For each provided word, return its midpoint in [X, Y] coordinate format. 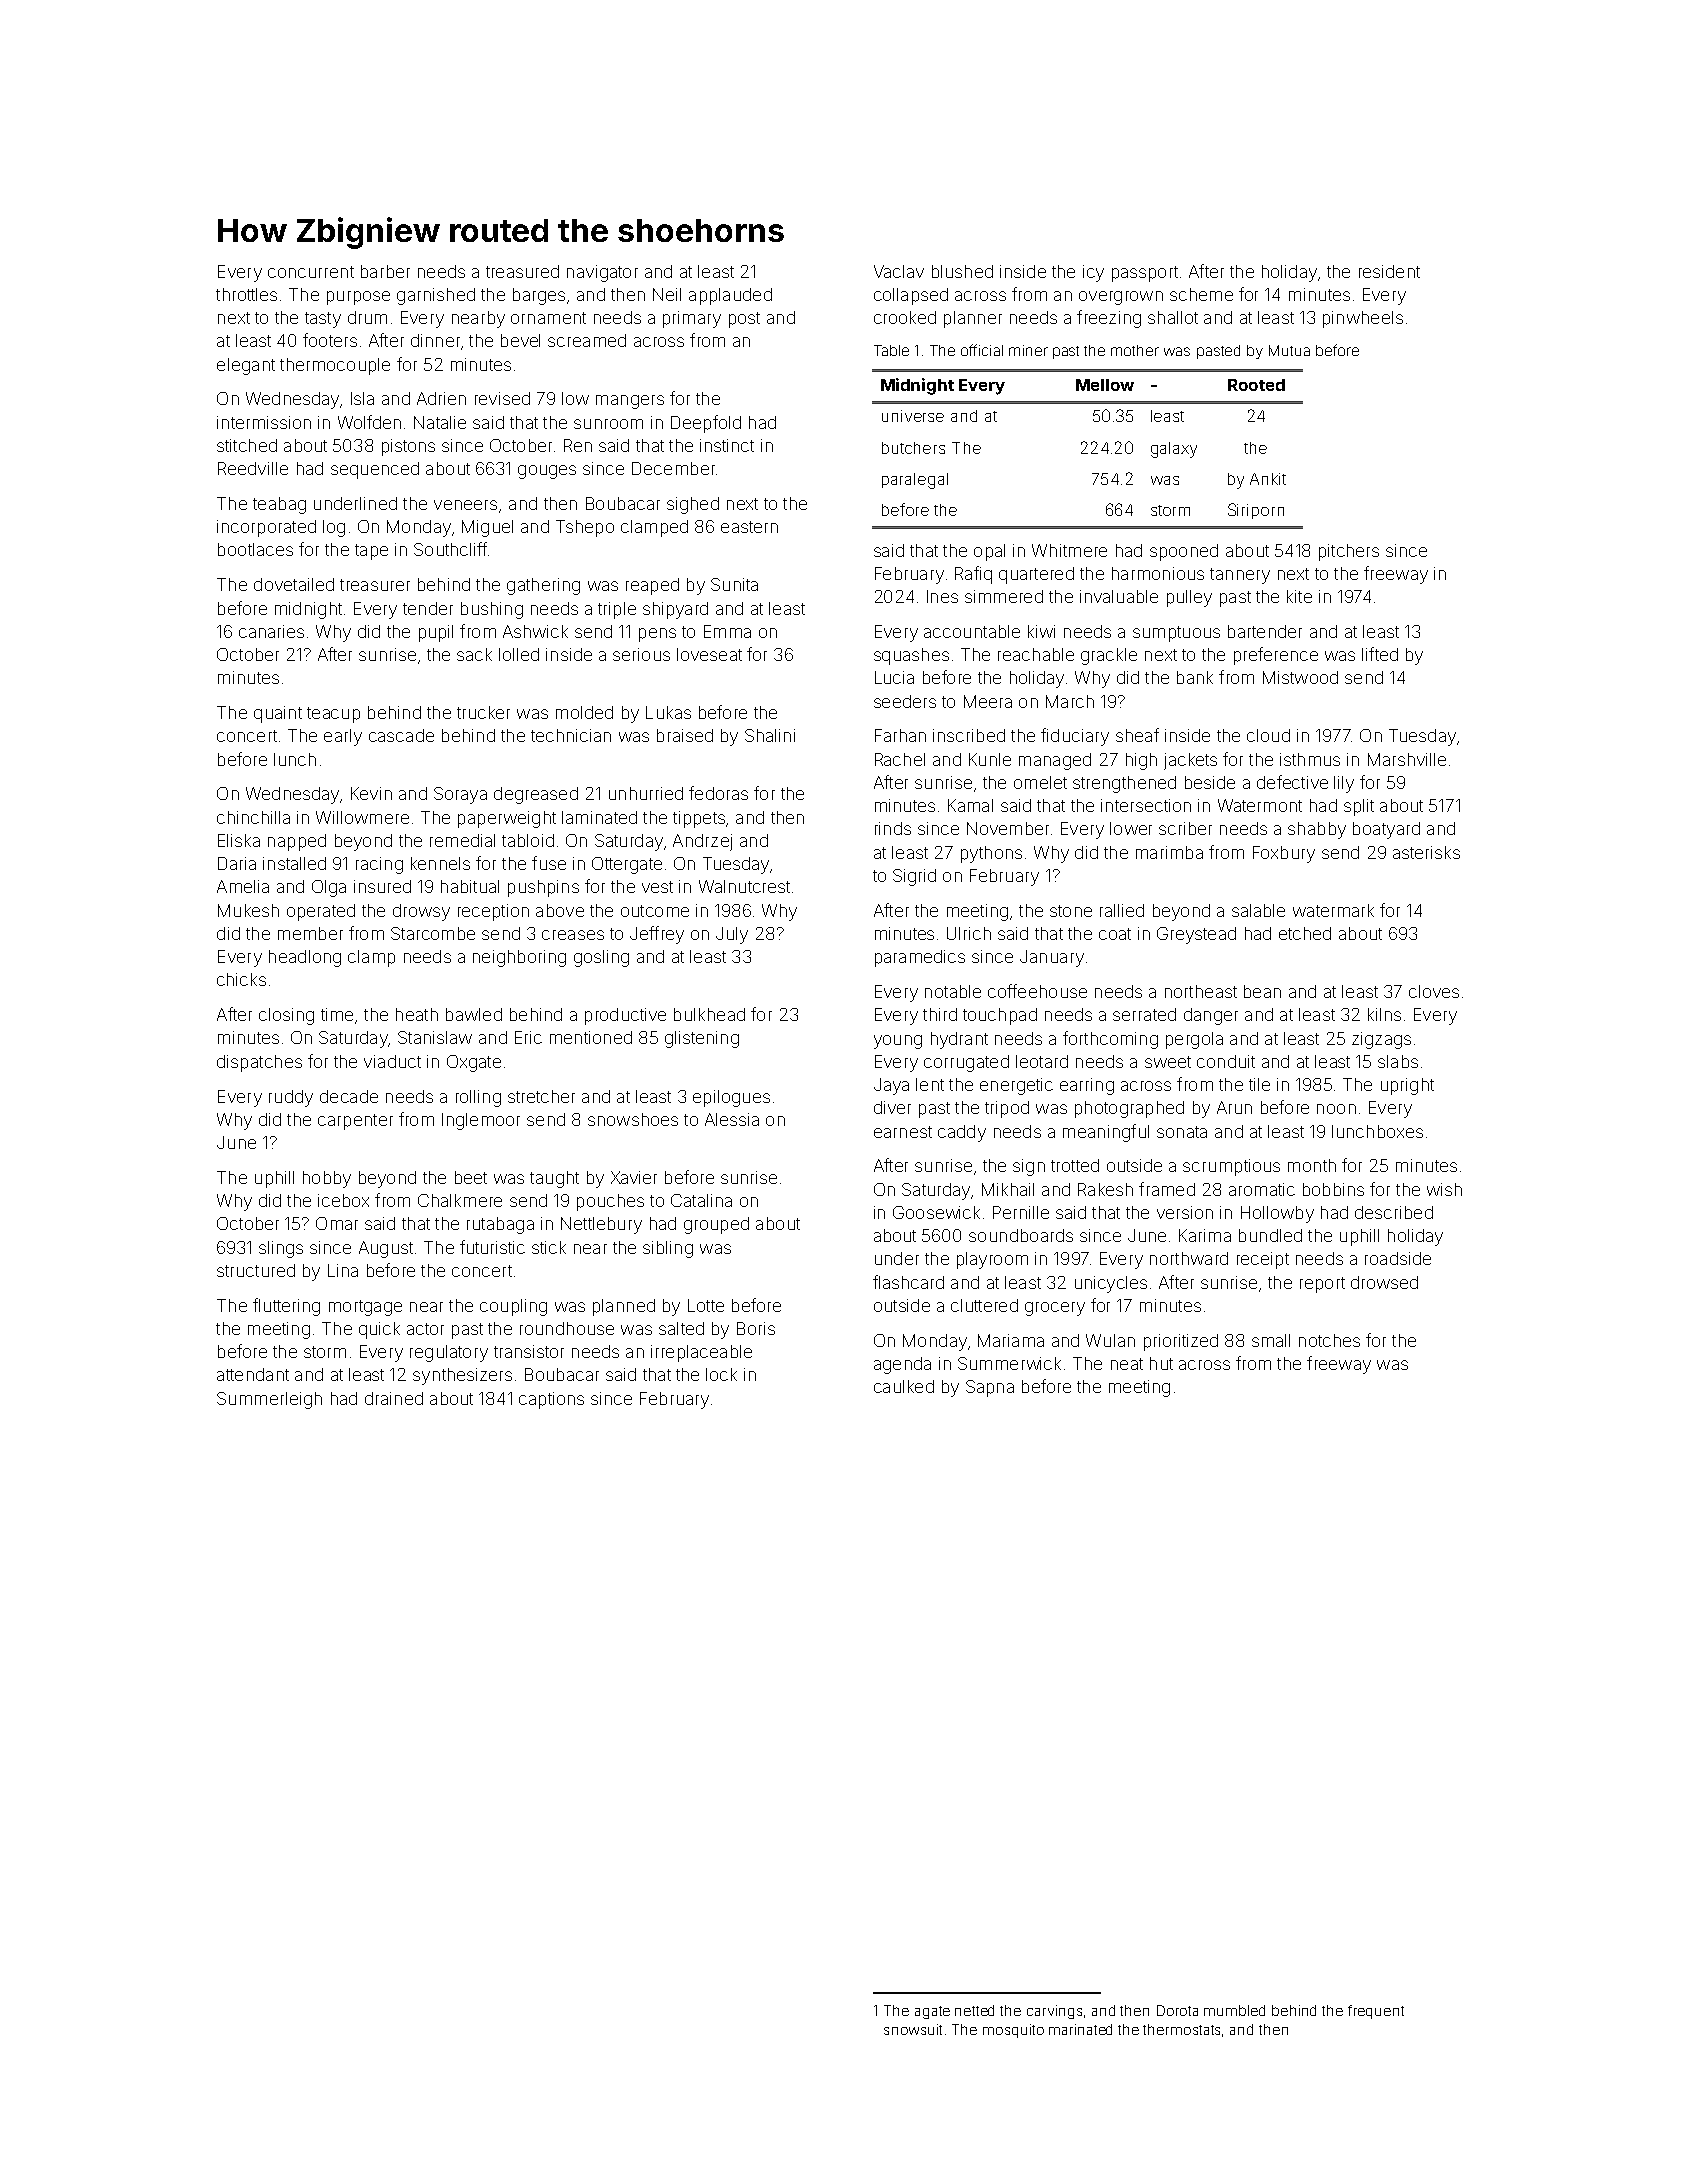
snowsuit [913, 2029]
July [732, 935]
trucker [483, 712]
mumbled [1234, 2010]
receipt [1263, 1260]
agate [932, 2012]
